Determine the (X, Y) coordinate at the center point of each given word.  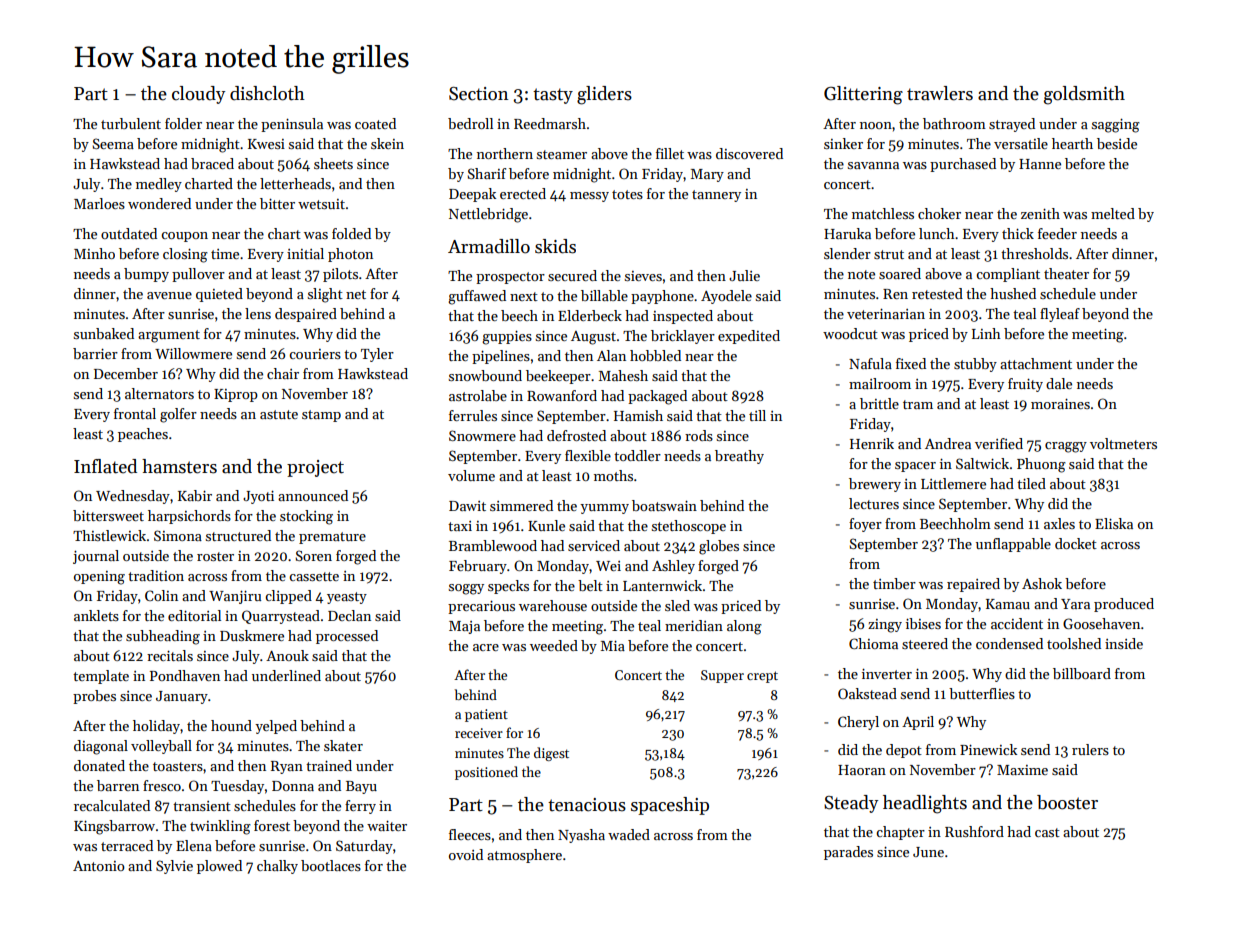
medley (159, 185)
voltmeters (1123, 443)
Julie (744, 275)
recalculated (112, 805)
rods (699, 435)
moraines (1060, 403)
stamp (321, 416)
